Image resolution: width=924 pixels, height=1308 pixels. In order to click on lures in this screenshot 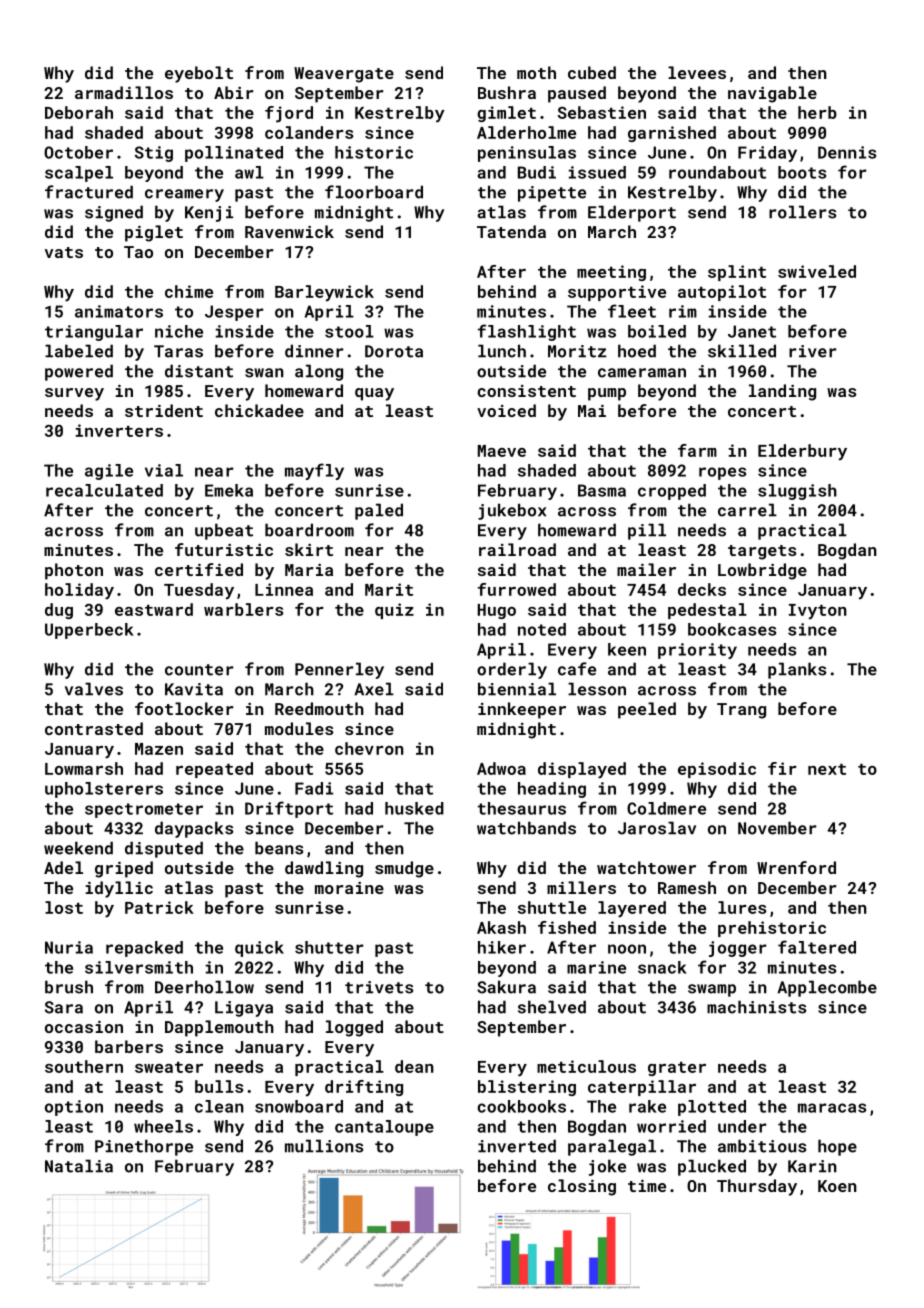, I will do `click(742, 907)`.
